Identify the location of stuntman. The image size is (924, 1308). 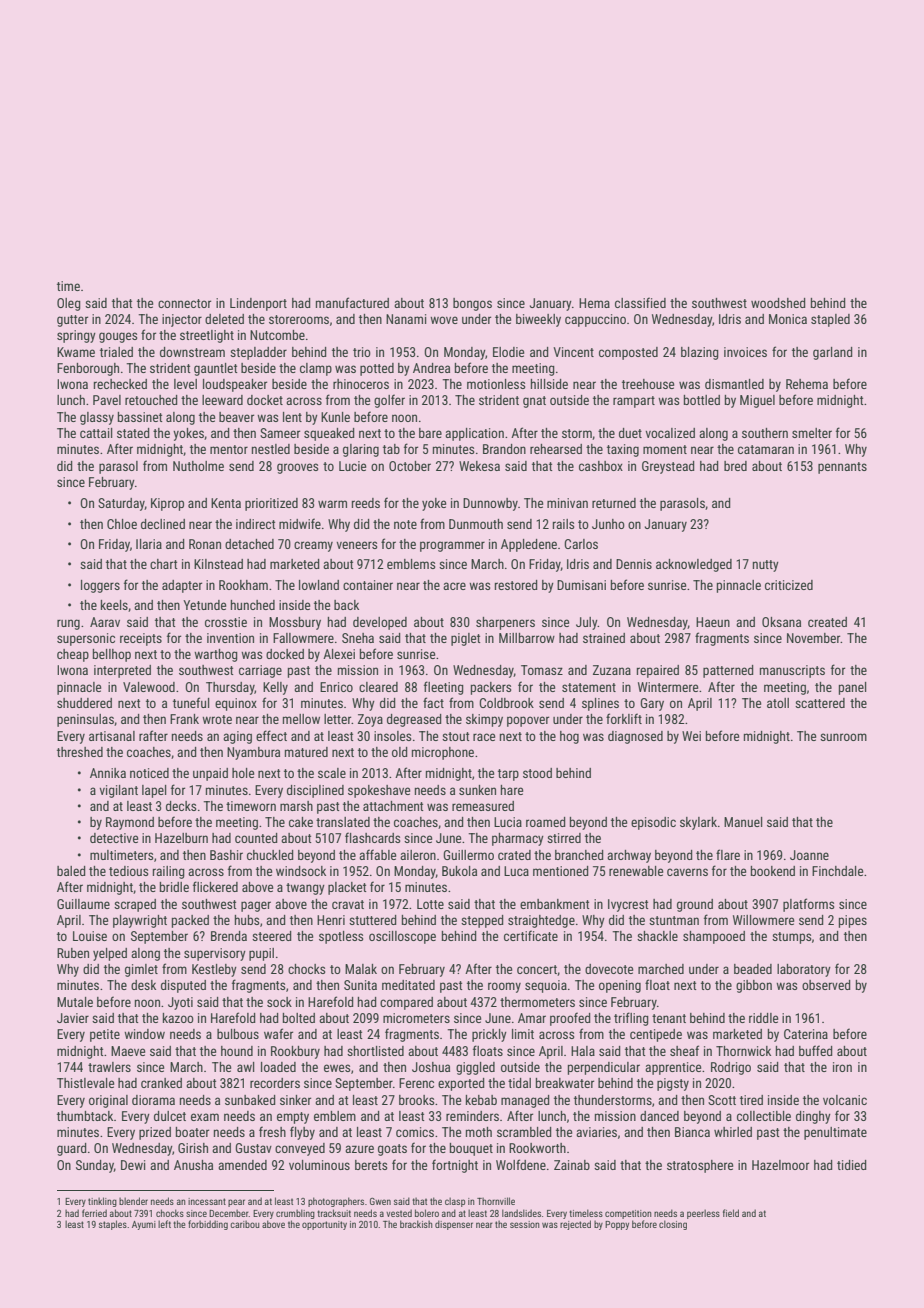
(674, 920).
